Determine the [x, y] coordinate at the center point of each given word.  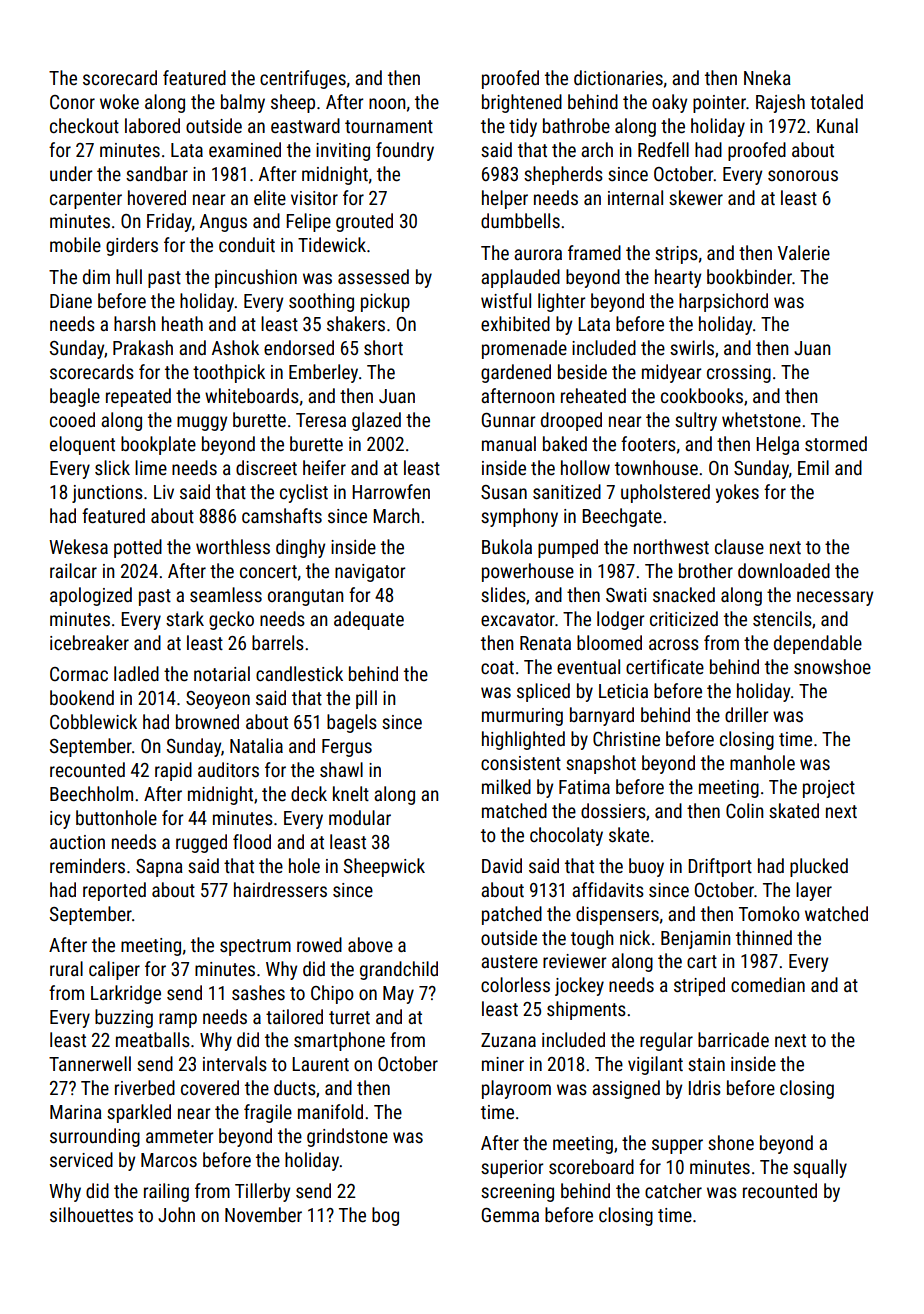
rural [66, 968]
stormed [836, 443]
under [71, 173]
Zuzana [508, 1040]
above [370, 944]
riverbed [145, 1087]
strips [676, 255]
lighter [562, 302]
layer [814, 891]
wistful [506, 300]
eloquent [82, 445]
